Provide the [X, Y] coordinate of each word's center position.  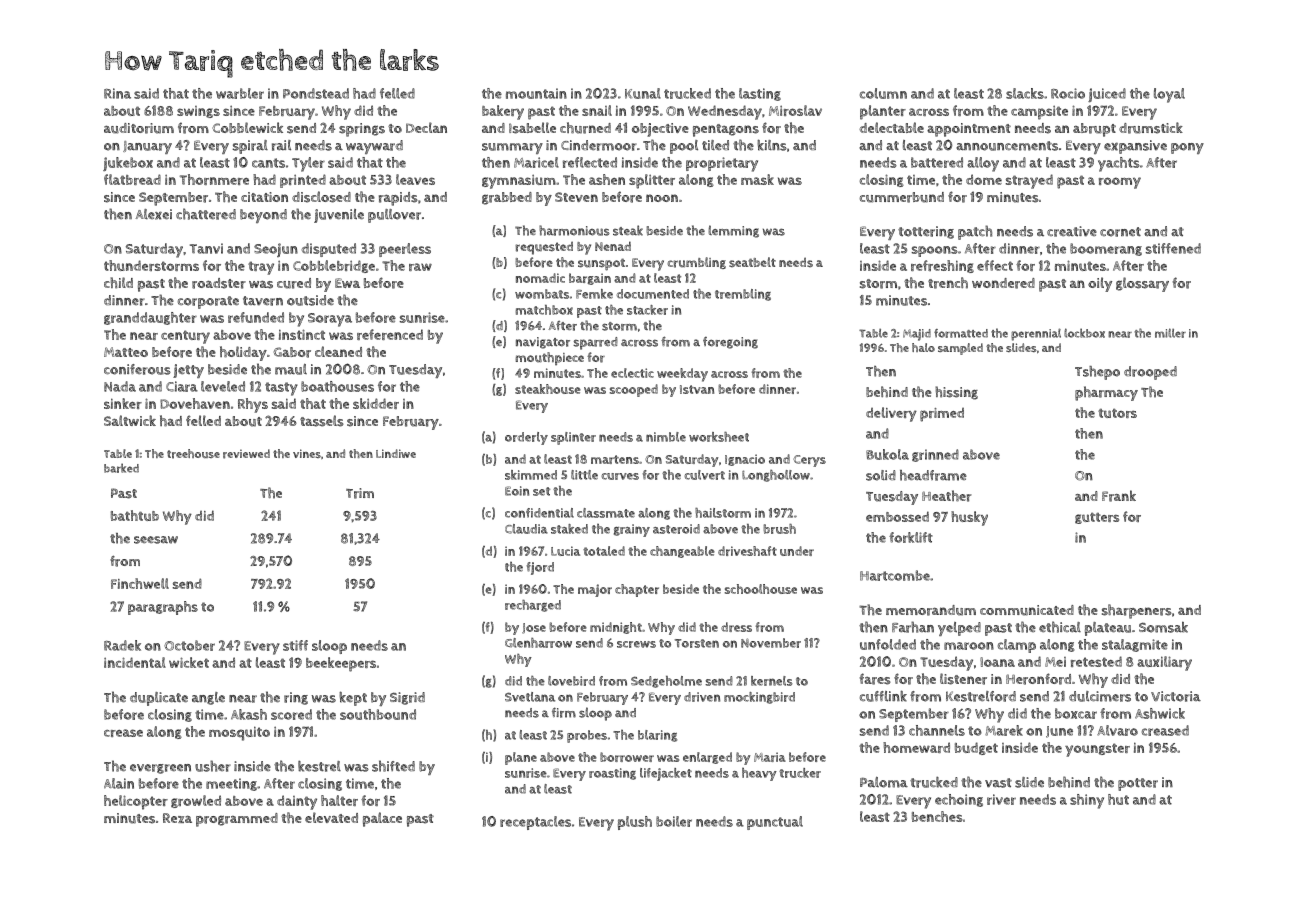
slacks [1025, 93]
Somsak [1163, 627]
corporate [208, 302]
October [189, 645]
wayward [374, 147]
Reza [177, 818]
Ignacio [745, 460]
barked [121, 468]
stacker [647, 310]
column [883, 93]
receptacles [535, 823]
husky [969, 518]
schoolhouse [761, 589]
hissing [956, 393]
